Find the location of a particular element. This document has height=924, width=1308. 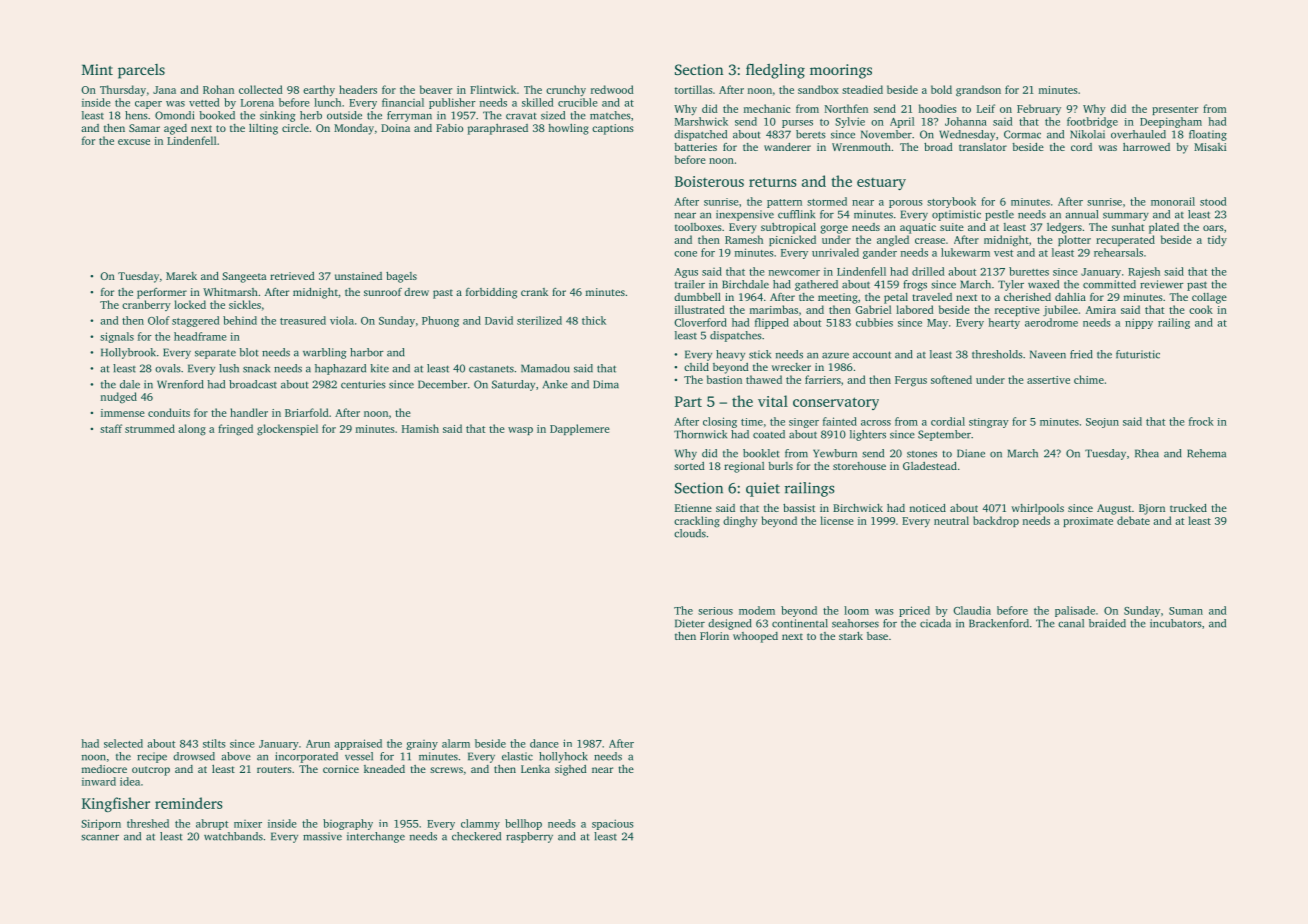

fringed is located at coordinates (235, 430).
